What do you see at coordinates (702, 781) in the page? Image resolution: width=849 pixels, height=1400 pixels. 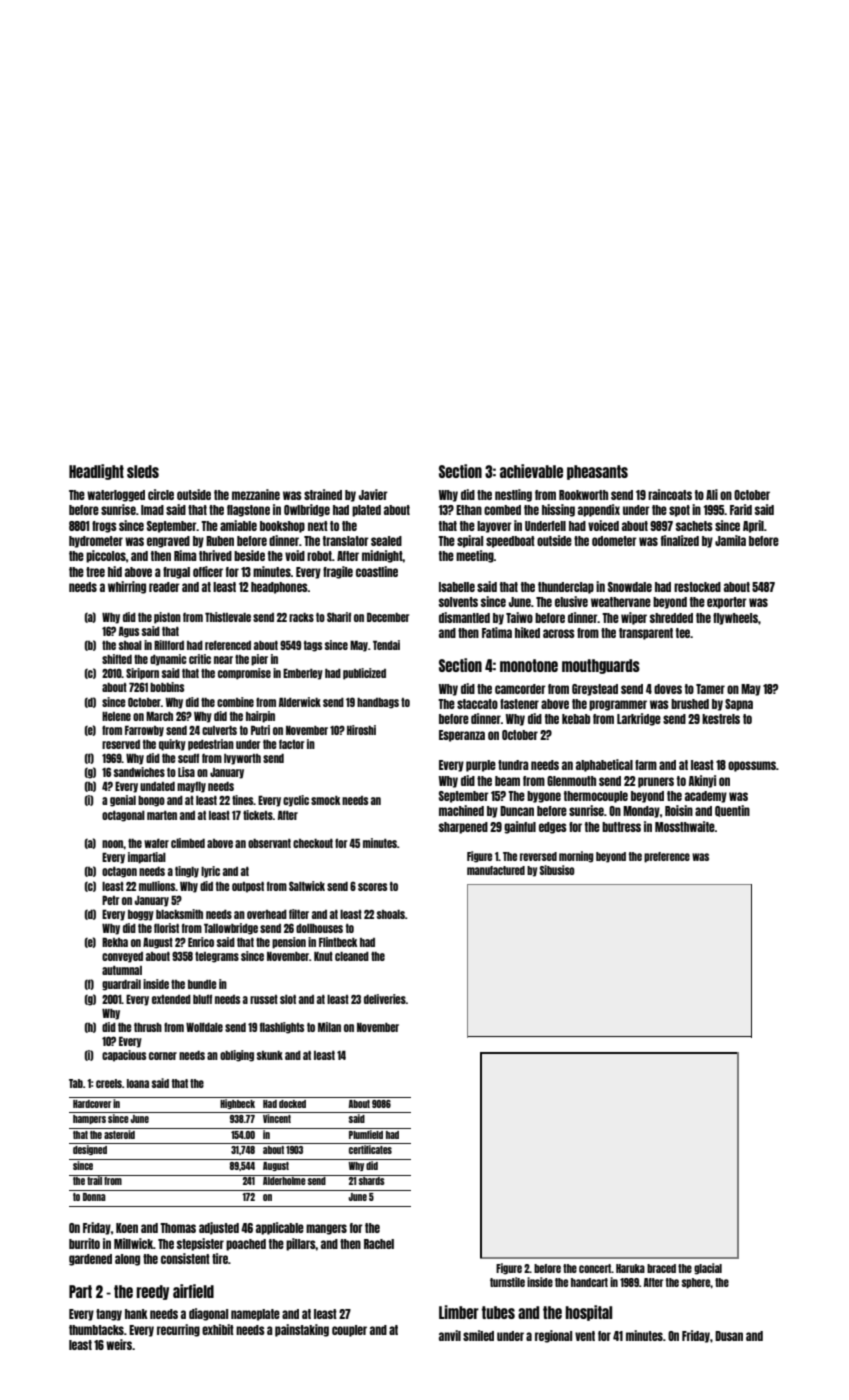 I see `Akinyi` at bounding box center [702, 781].
